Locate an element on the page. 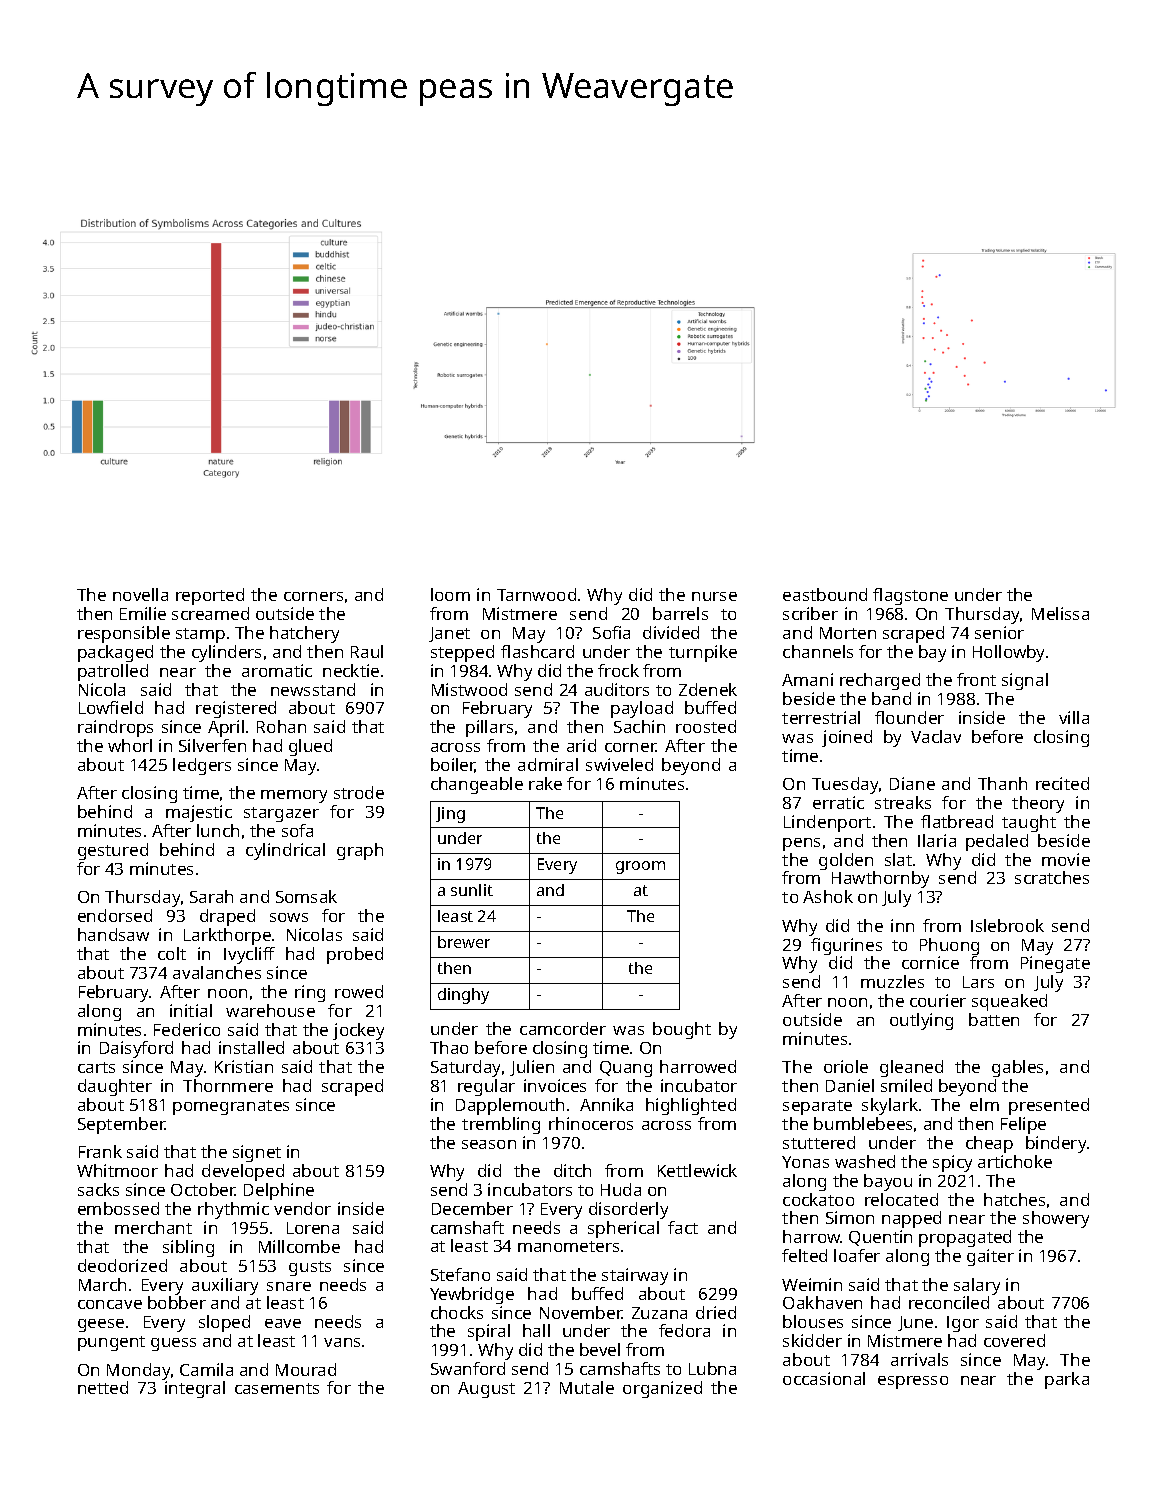 Image resolution: width=1168 pixels, height=1511 pixels. Somsak is located at coordinates (306, 896).
